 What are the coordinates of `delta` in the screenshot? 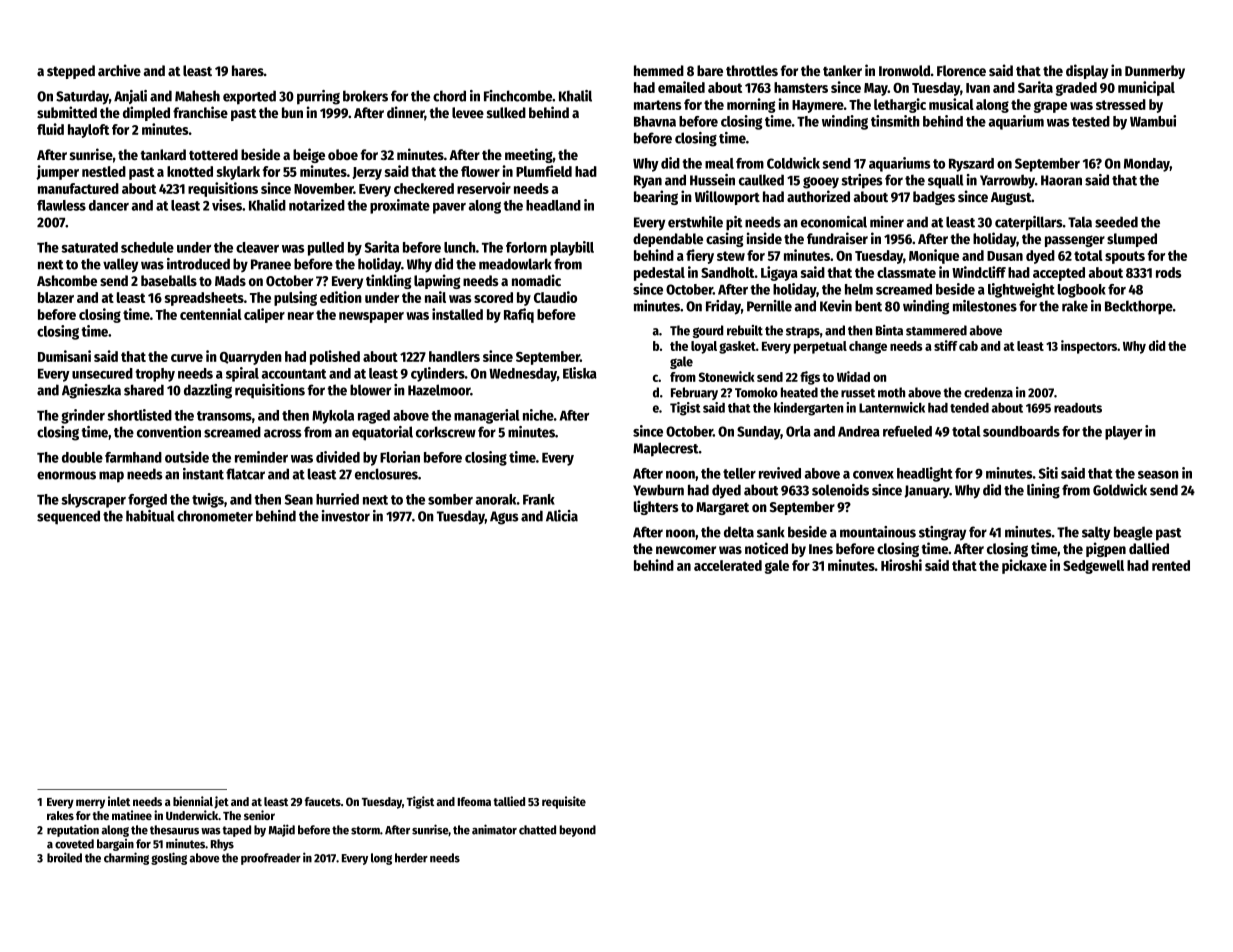 It's located at (739, 532).
